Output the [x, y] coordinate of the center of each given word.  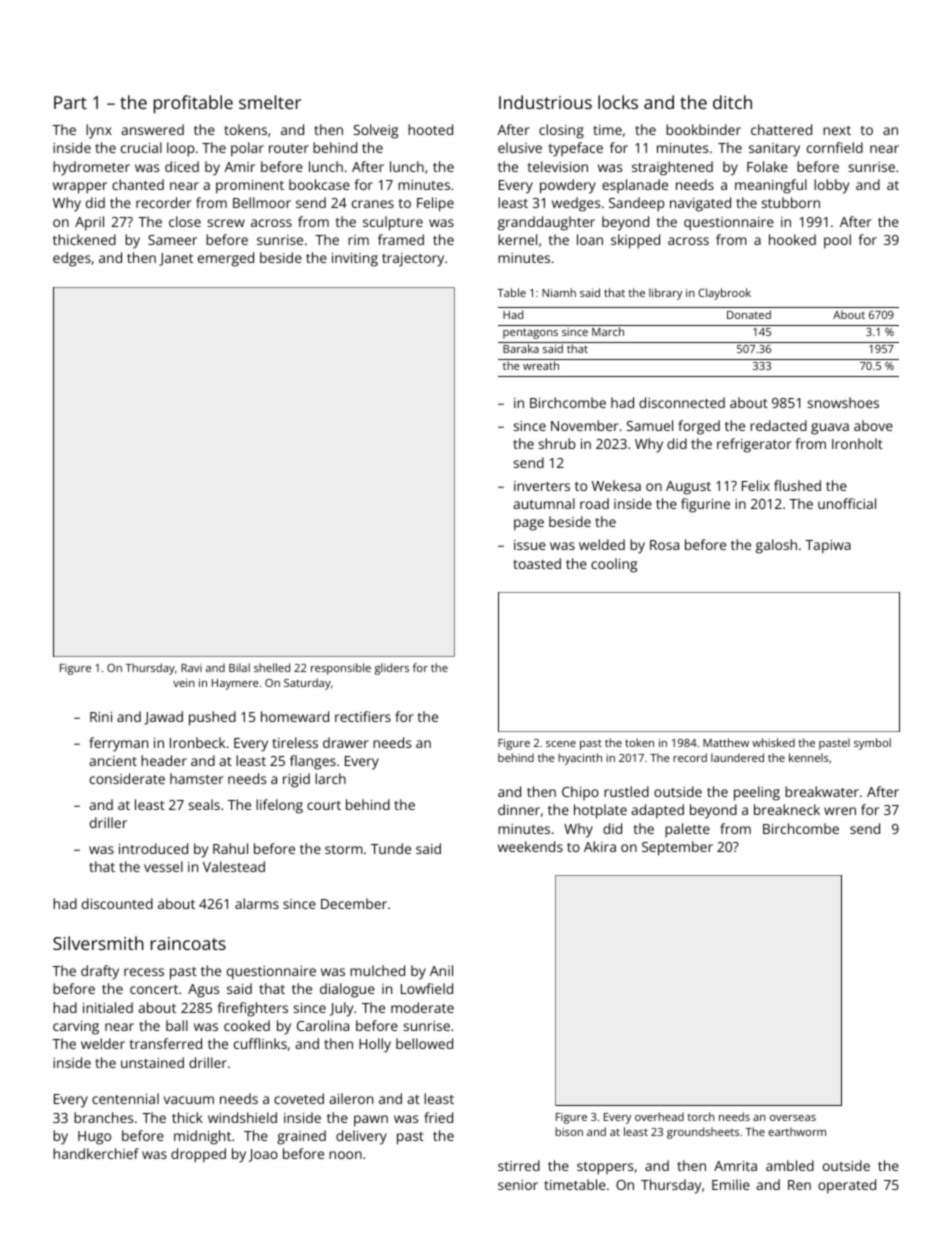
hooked [792, 239]
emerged [226, 259]
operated [847, 1186]
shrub [557, 443]
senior [518, 1185]
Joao [263, 1155]
